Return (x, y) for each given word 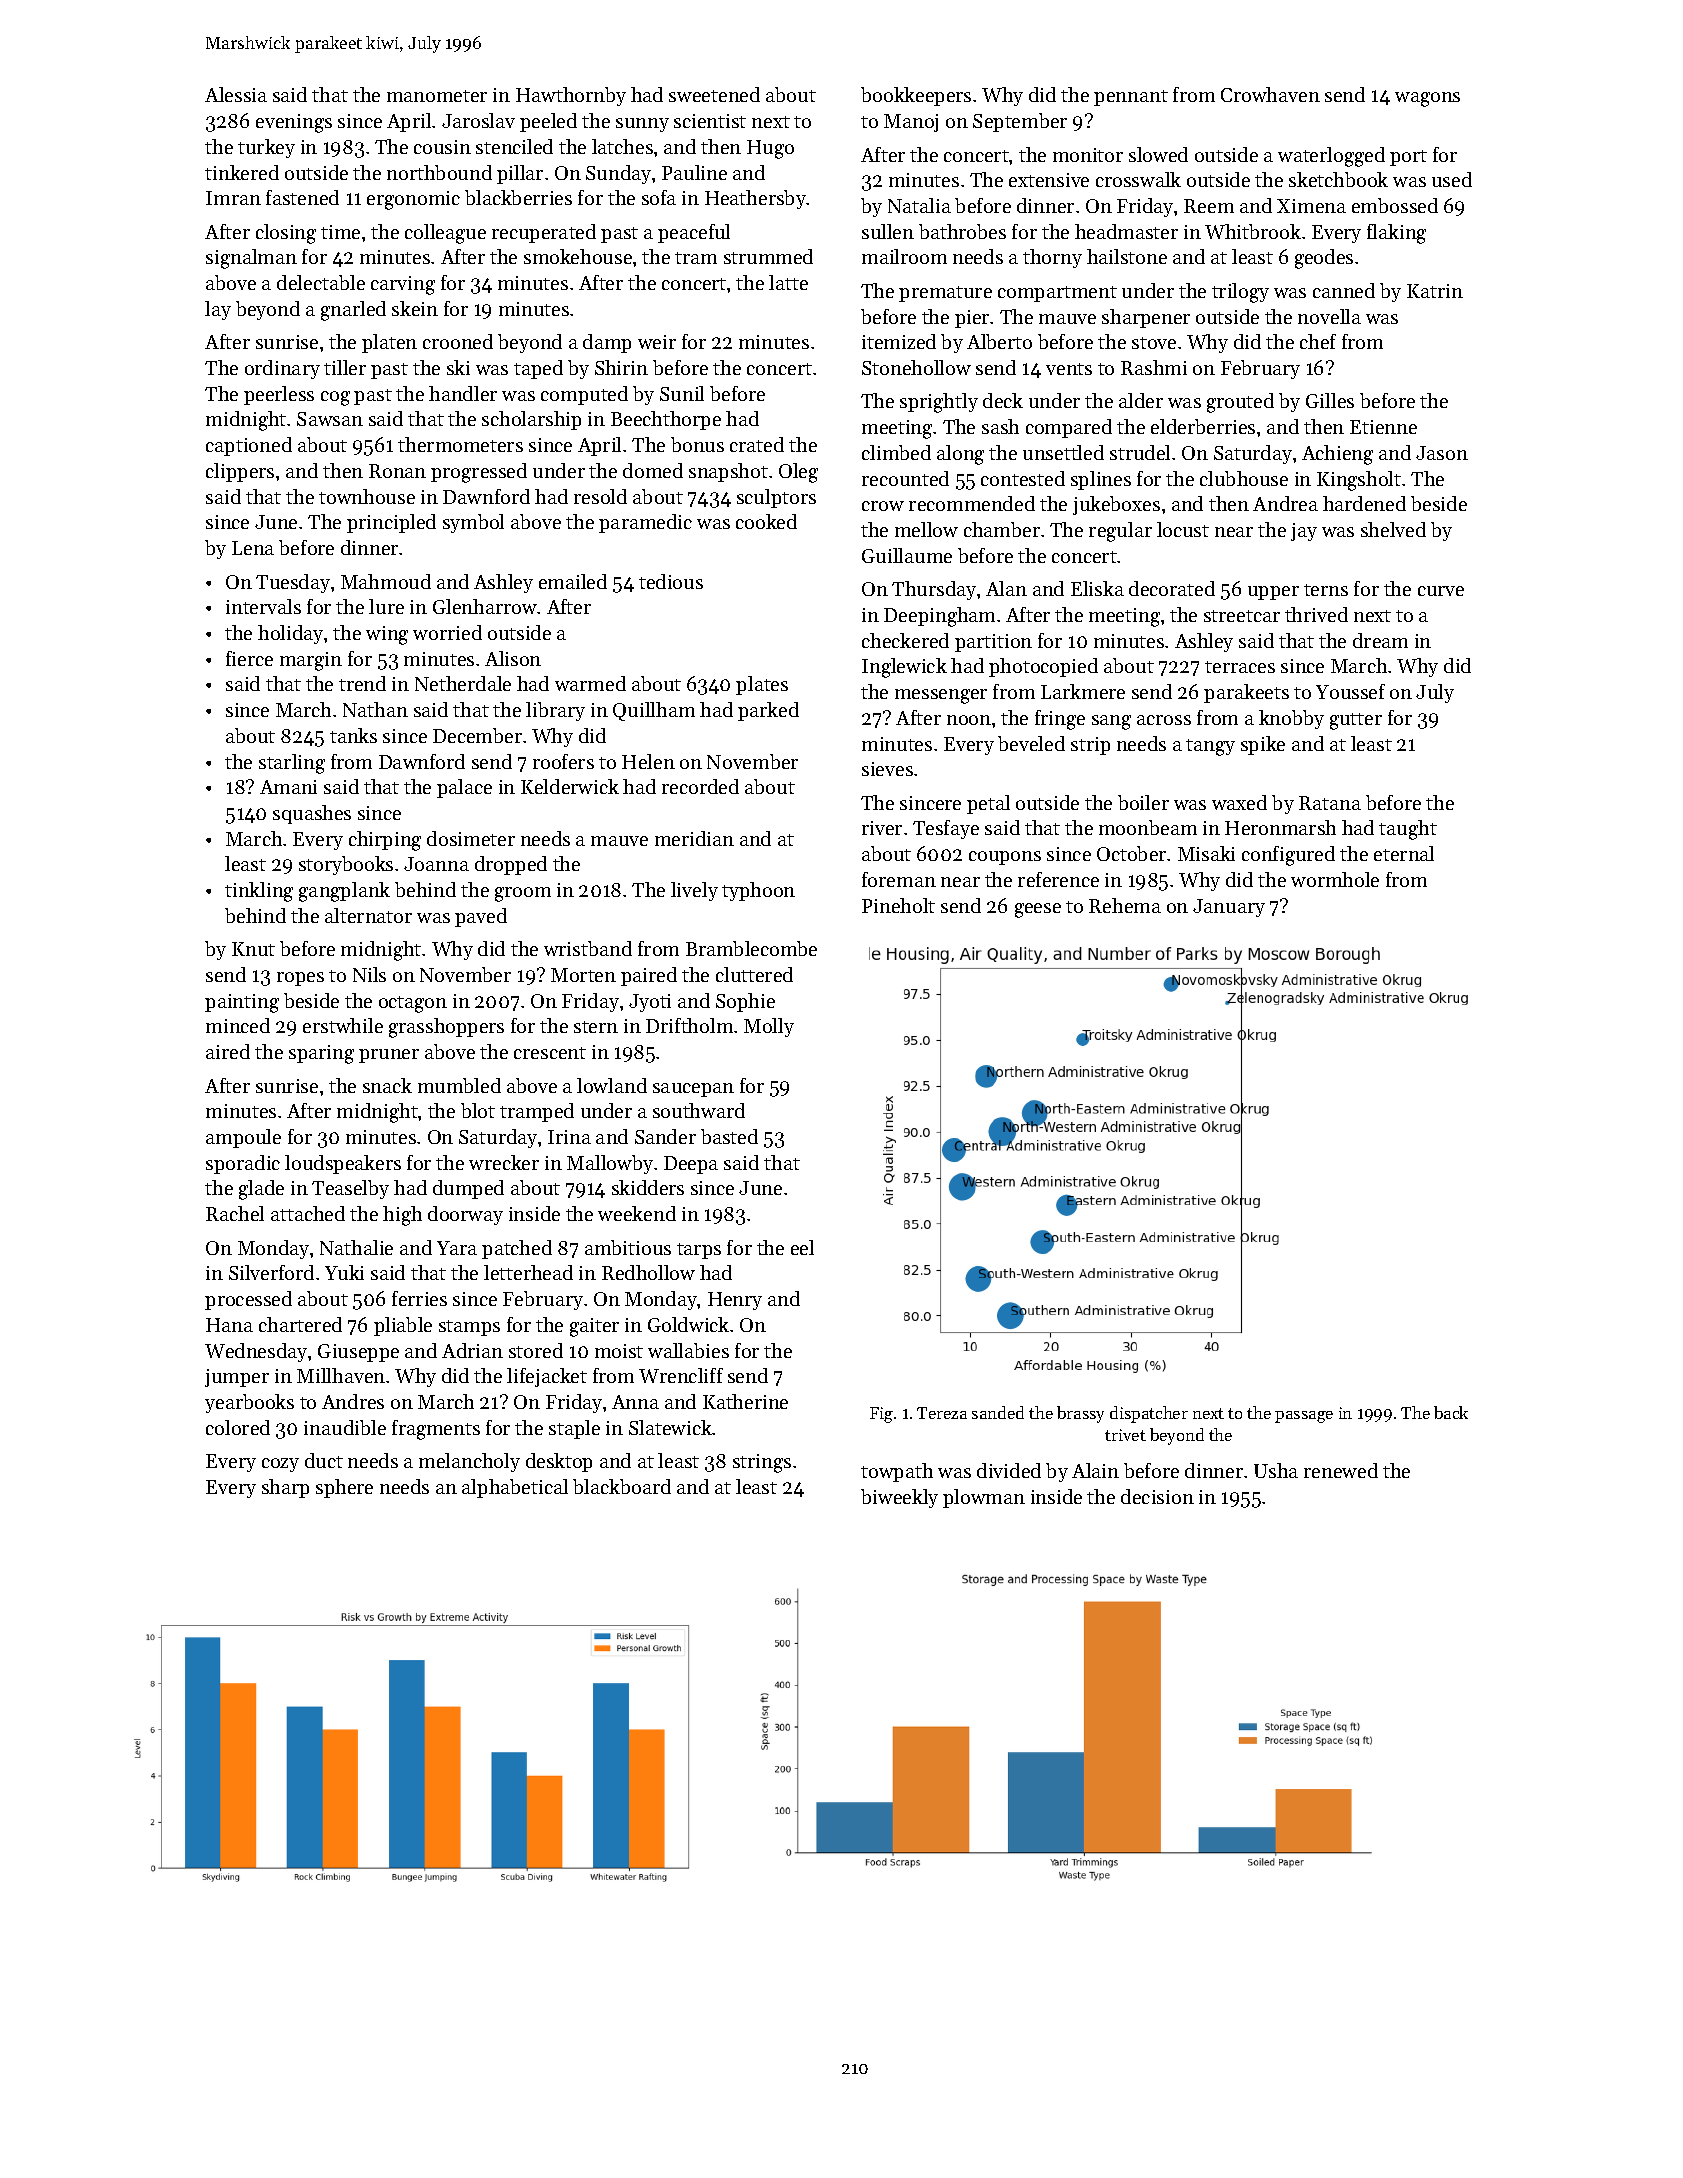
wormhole (1335, 879)
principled (391, 523)
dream (1380, 640)
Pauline (694, 172)
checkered (905, 640)
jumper (237, 1378)
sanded (998, 1412)
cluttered (754, 974)
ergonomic (413, 200)
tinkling (259, 892)
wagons (1427, 99)
